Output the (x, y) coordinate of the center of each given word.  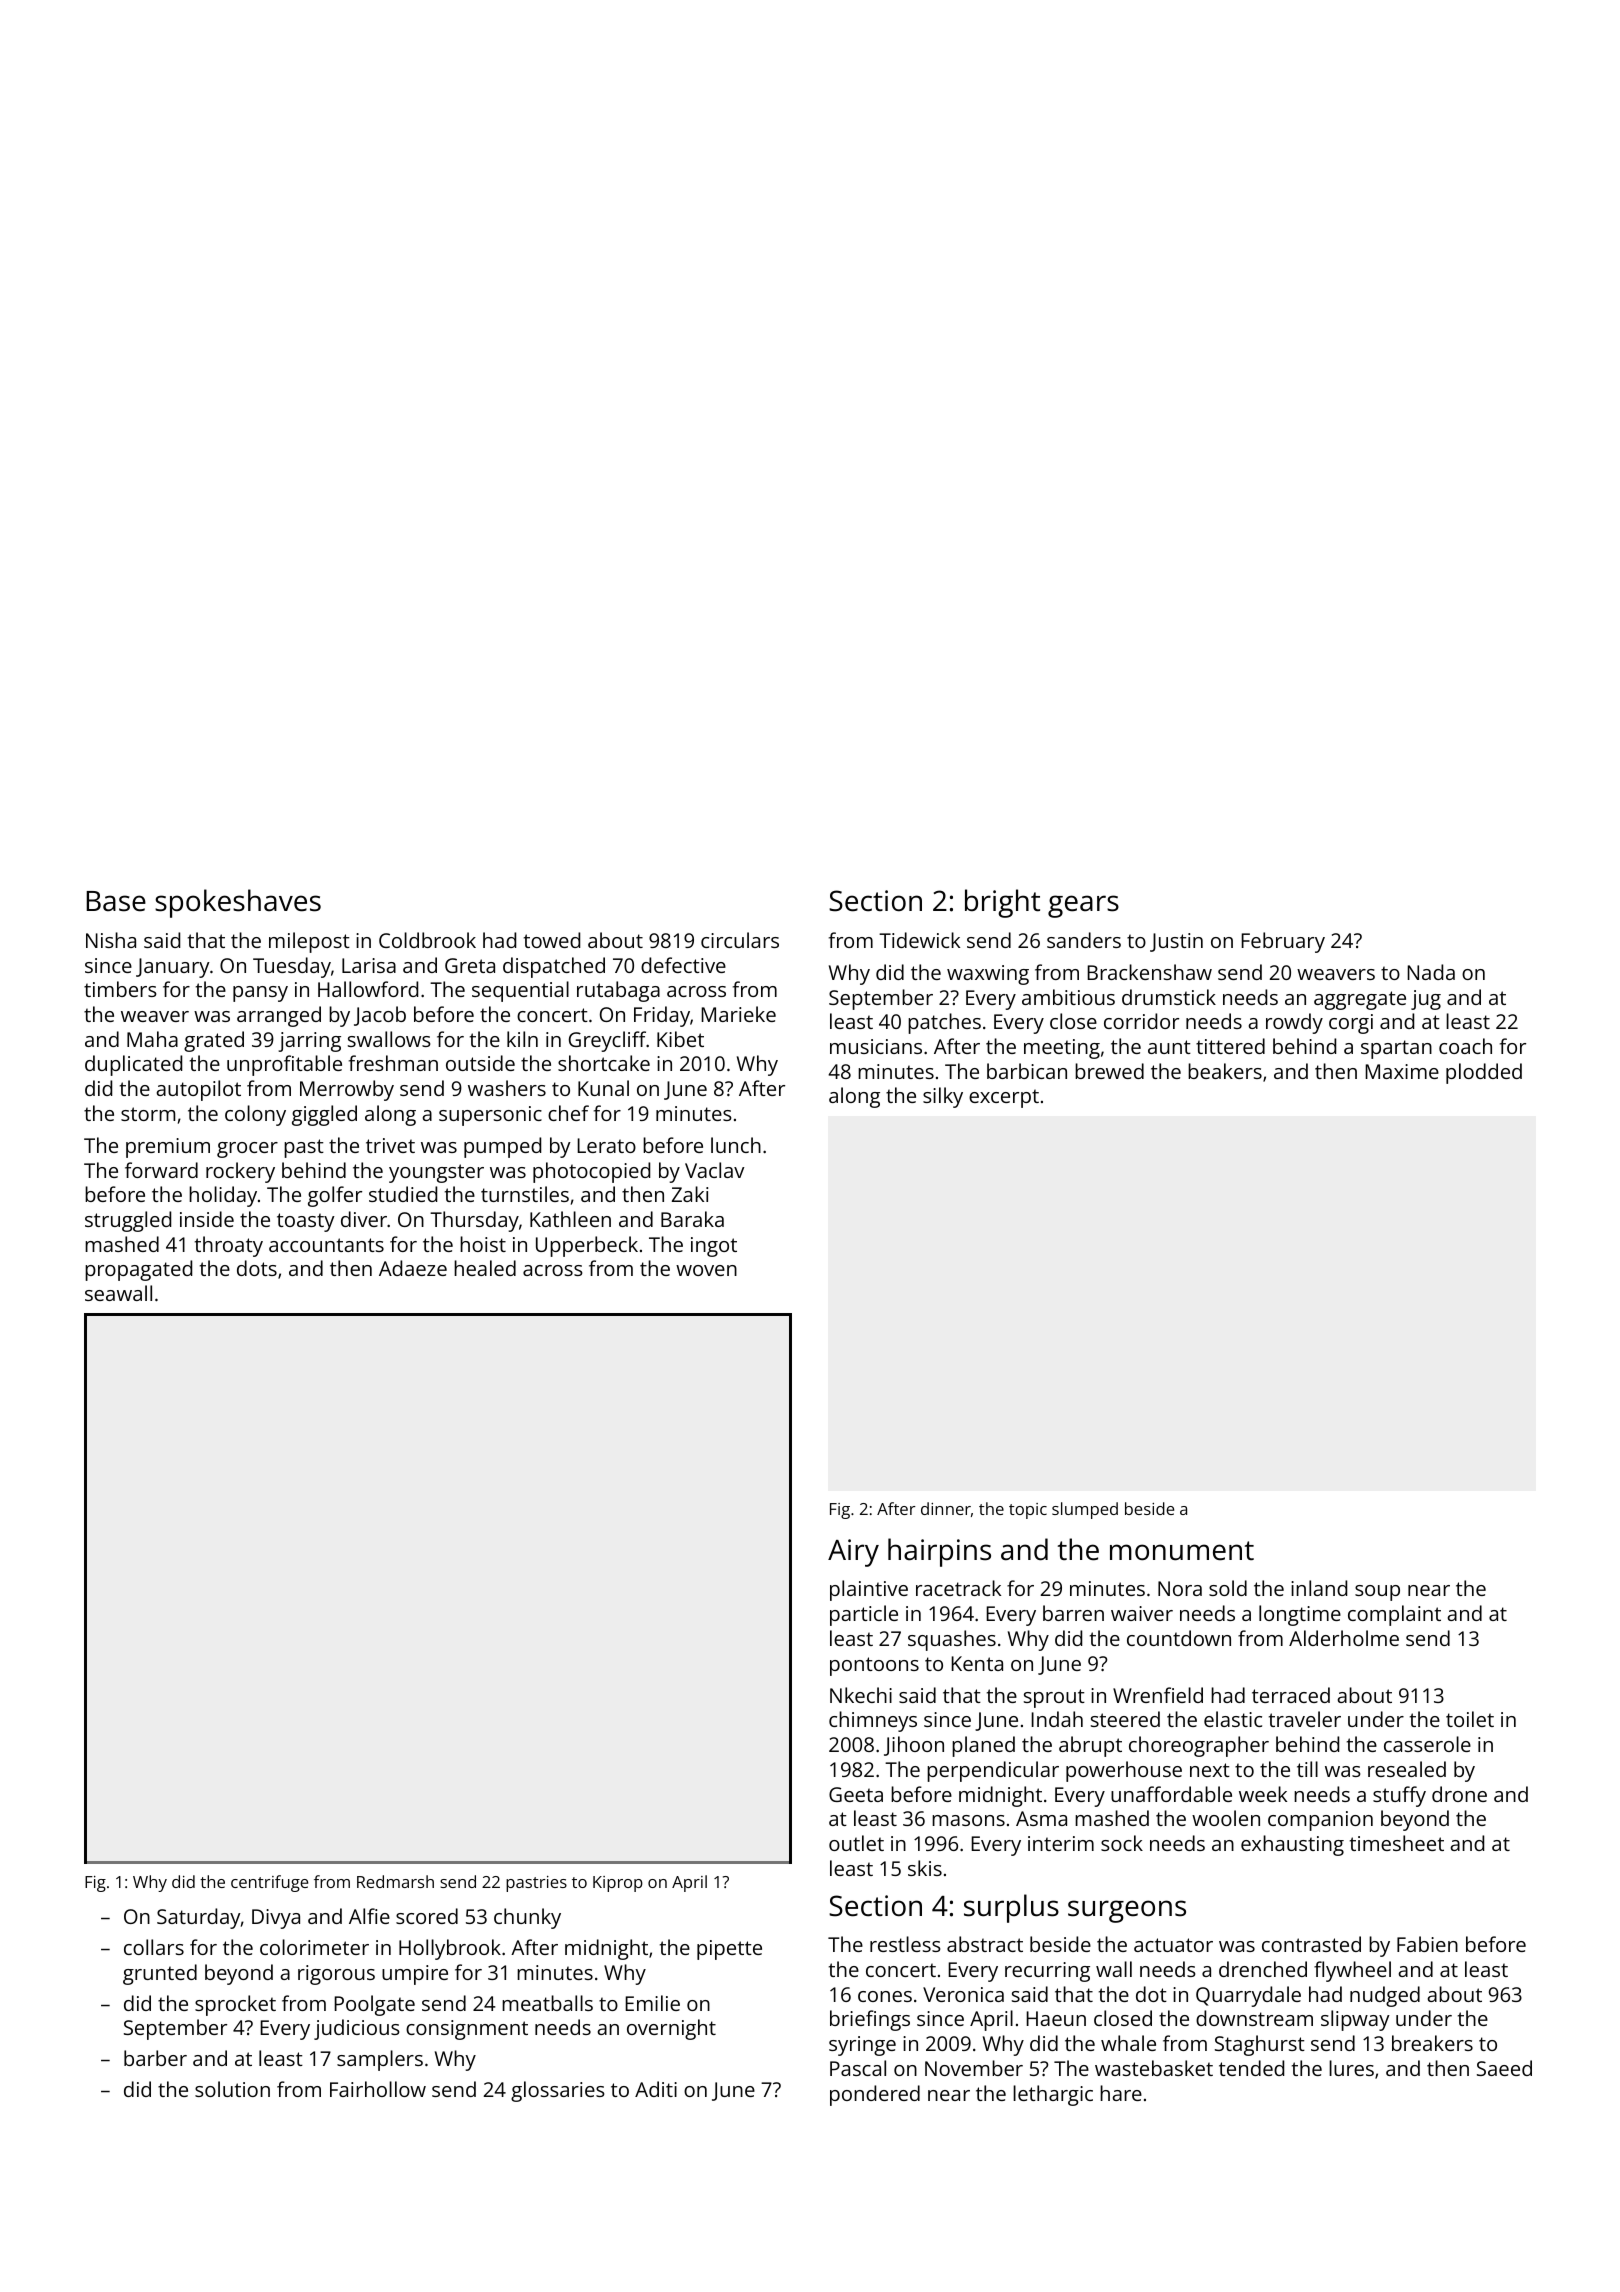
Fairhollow (378, 2089)
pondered (875, 2095)
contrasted (1311, 1944)
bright (1002, 903)
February (1283, 942)
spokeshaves (238, 903)
